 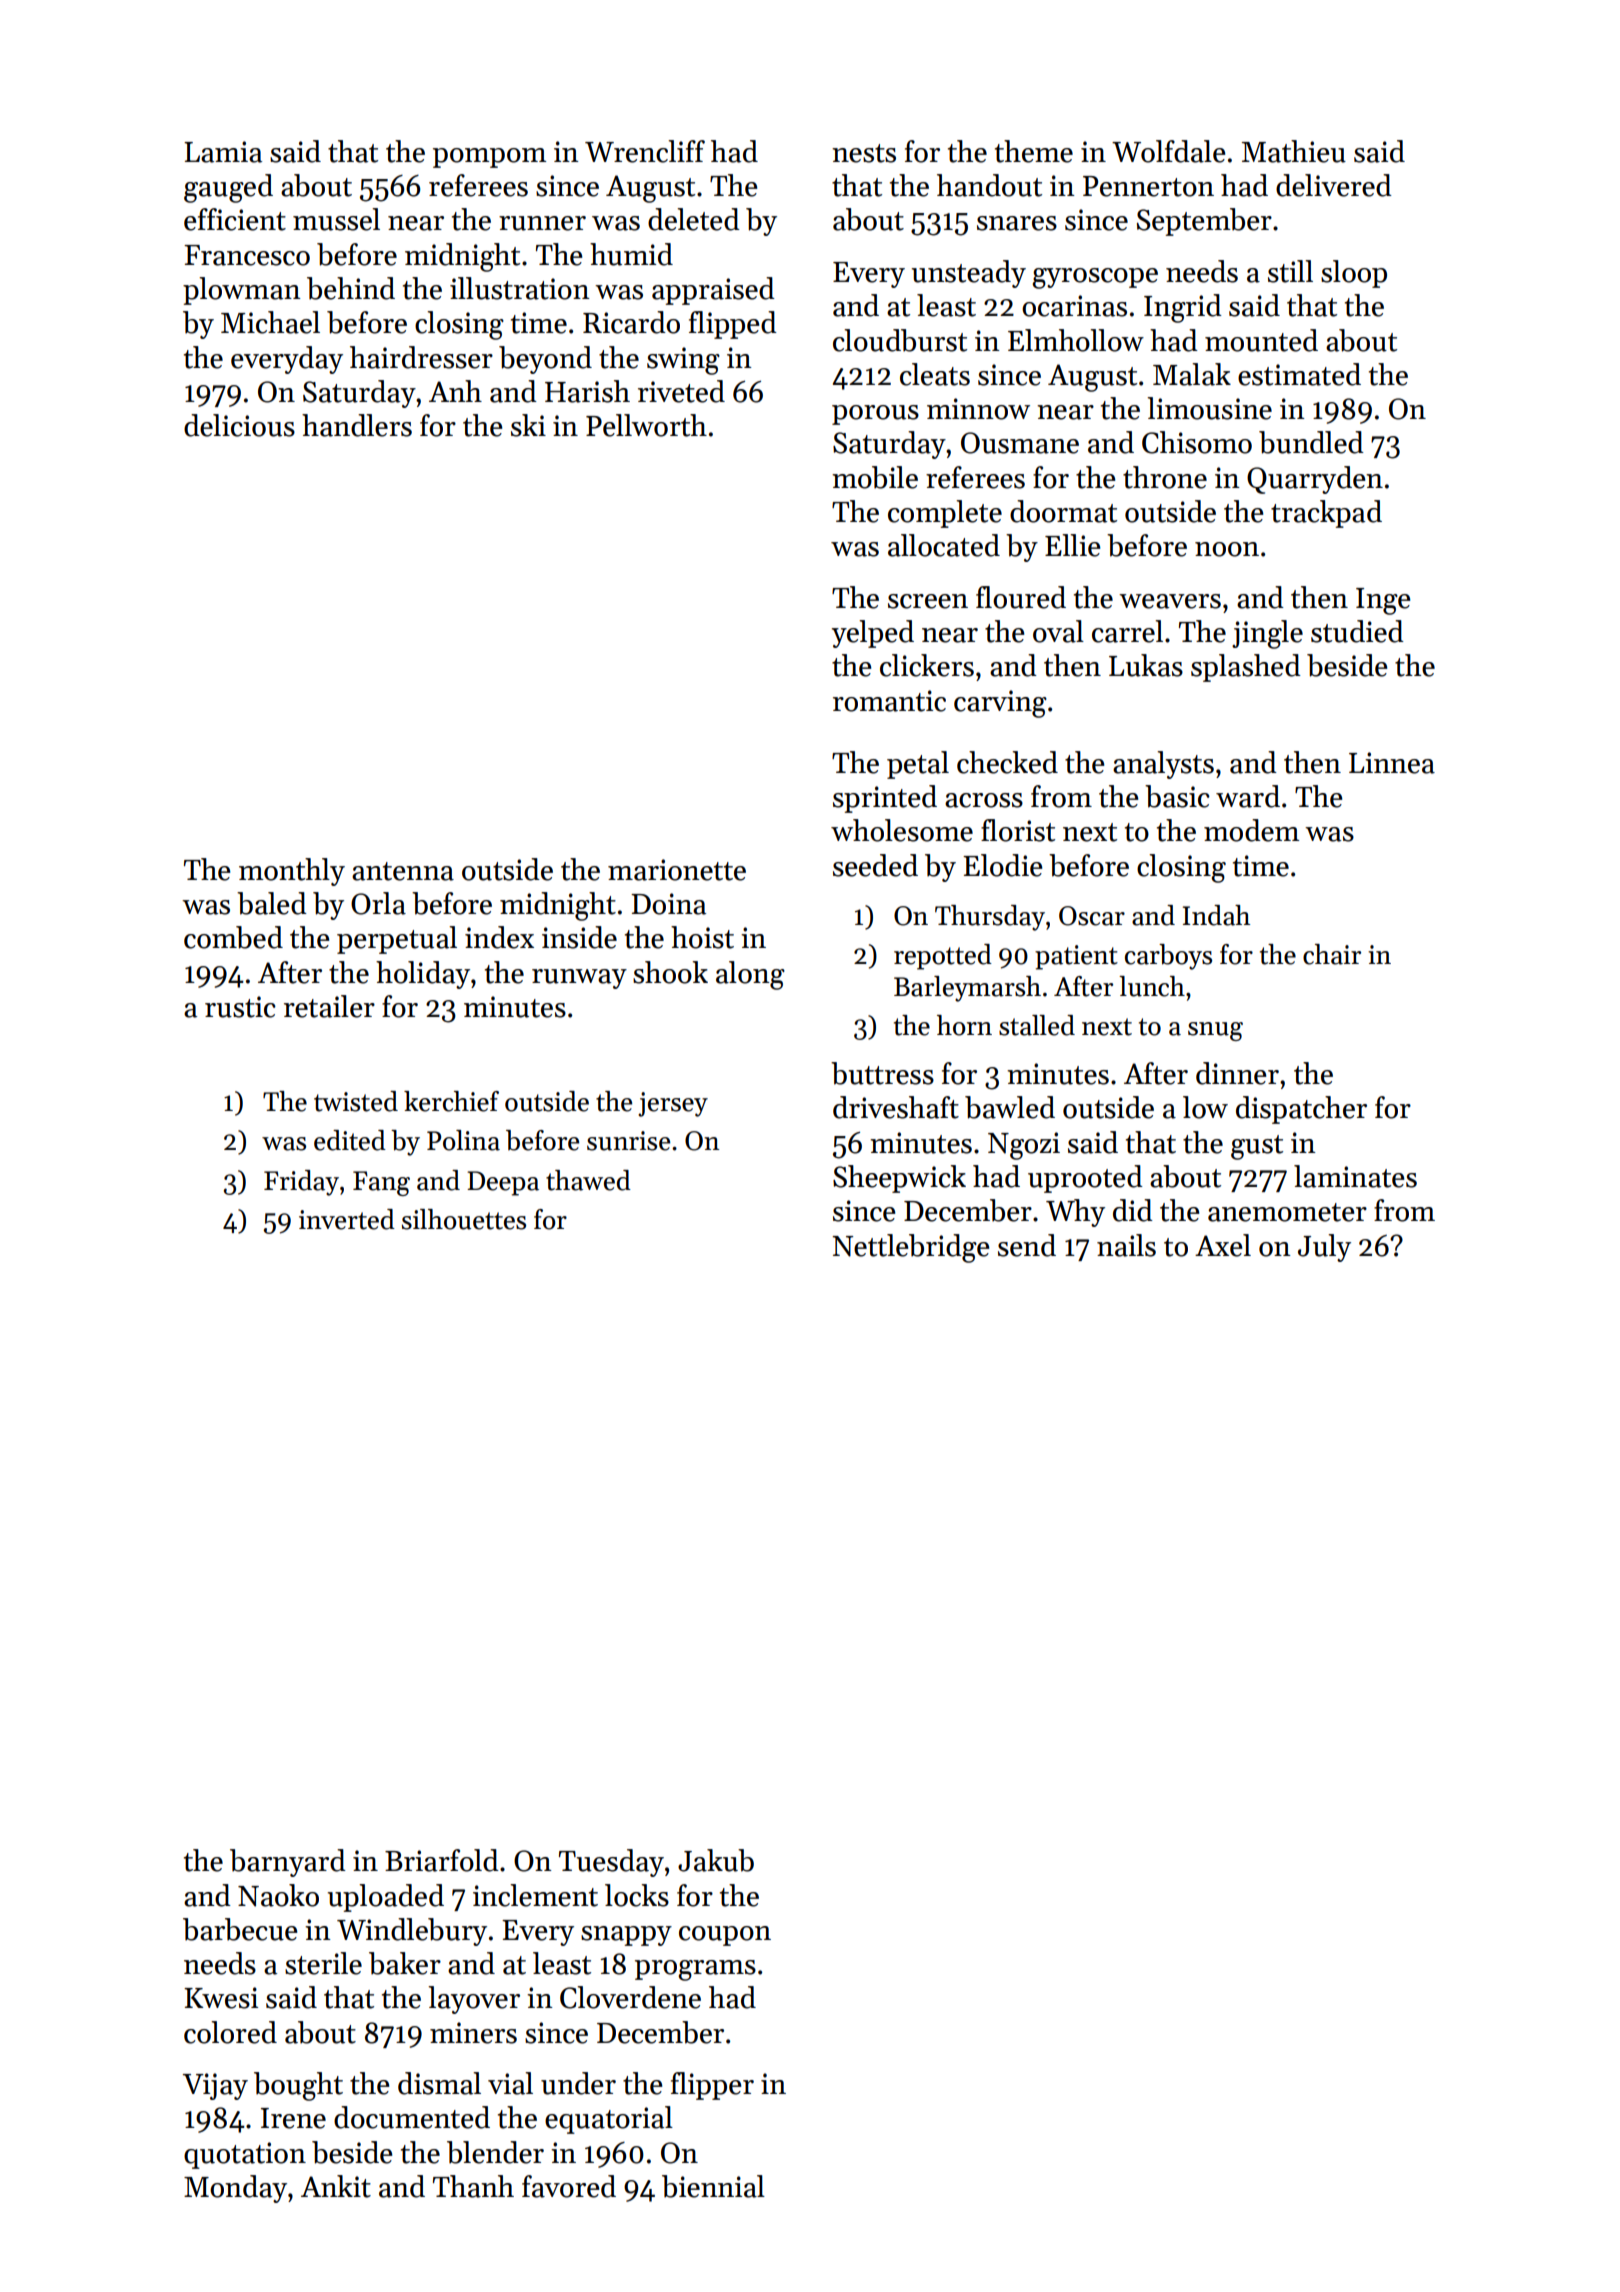 I want to click on porous, so click(x=875, y=415).
